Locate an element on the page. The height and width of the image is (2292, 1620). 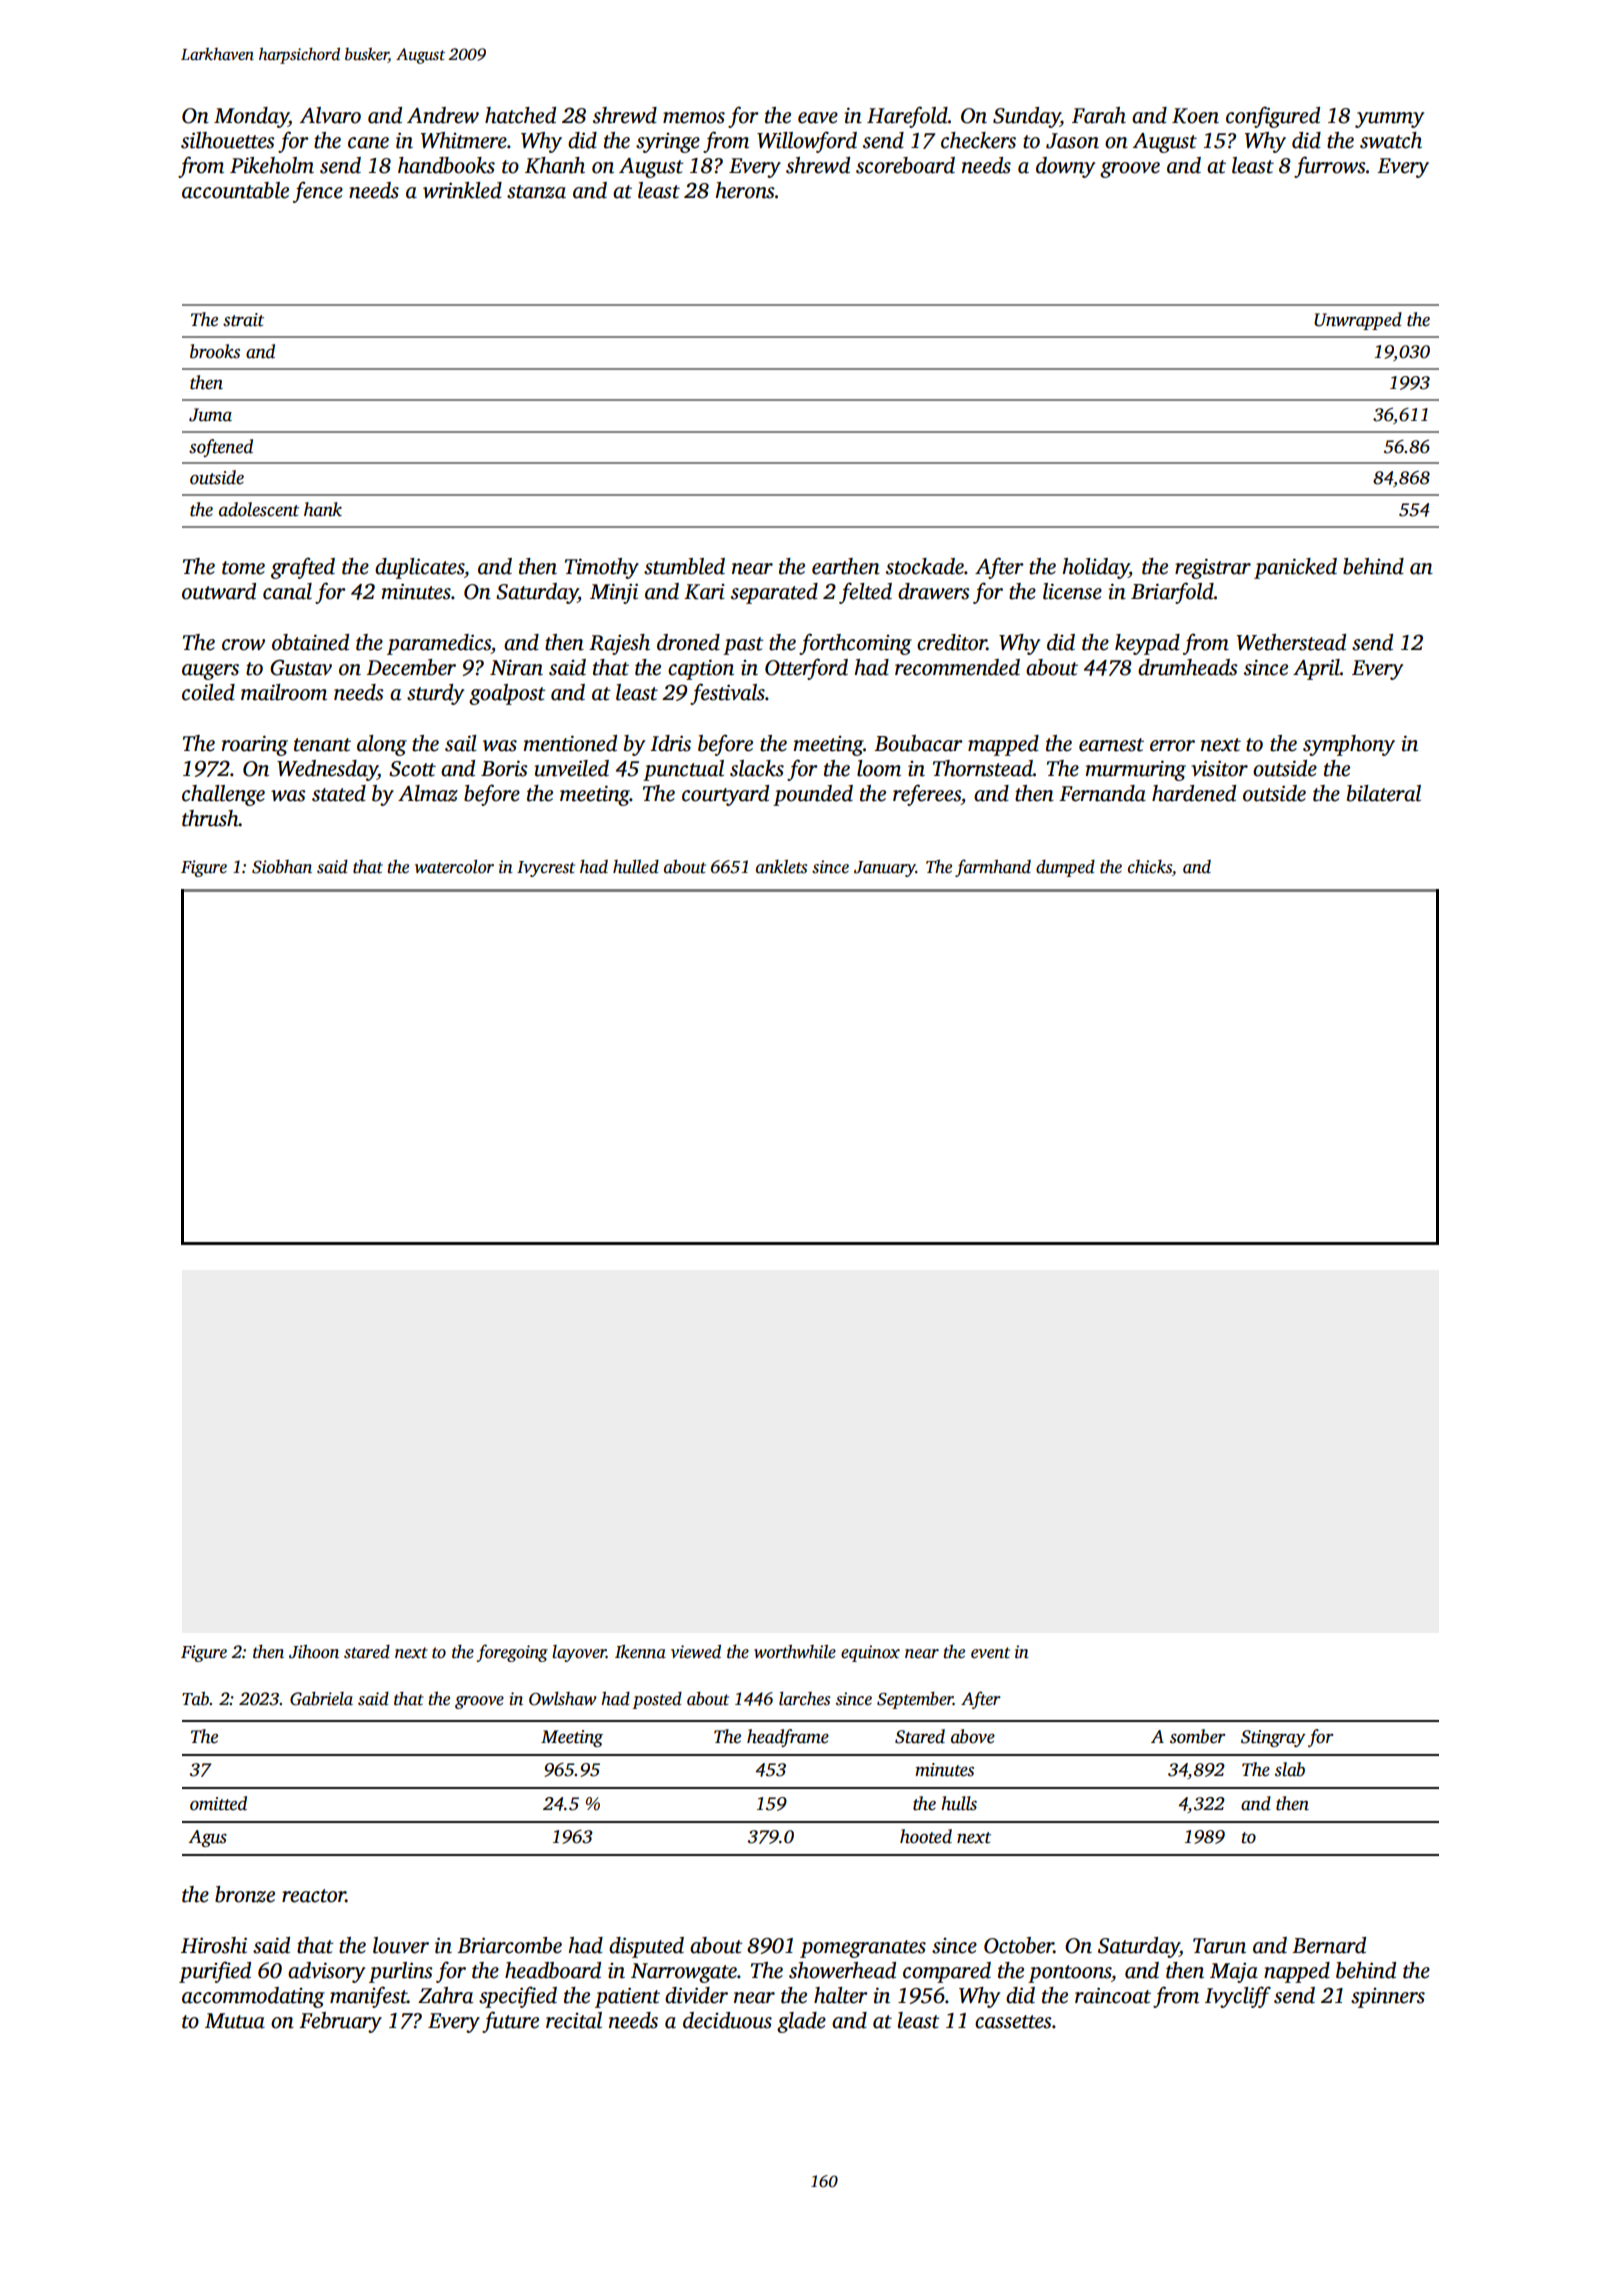
Tarun is located at coordinates (1219, 1946).
